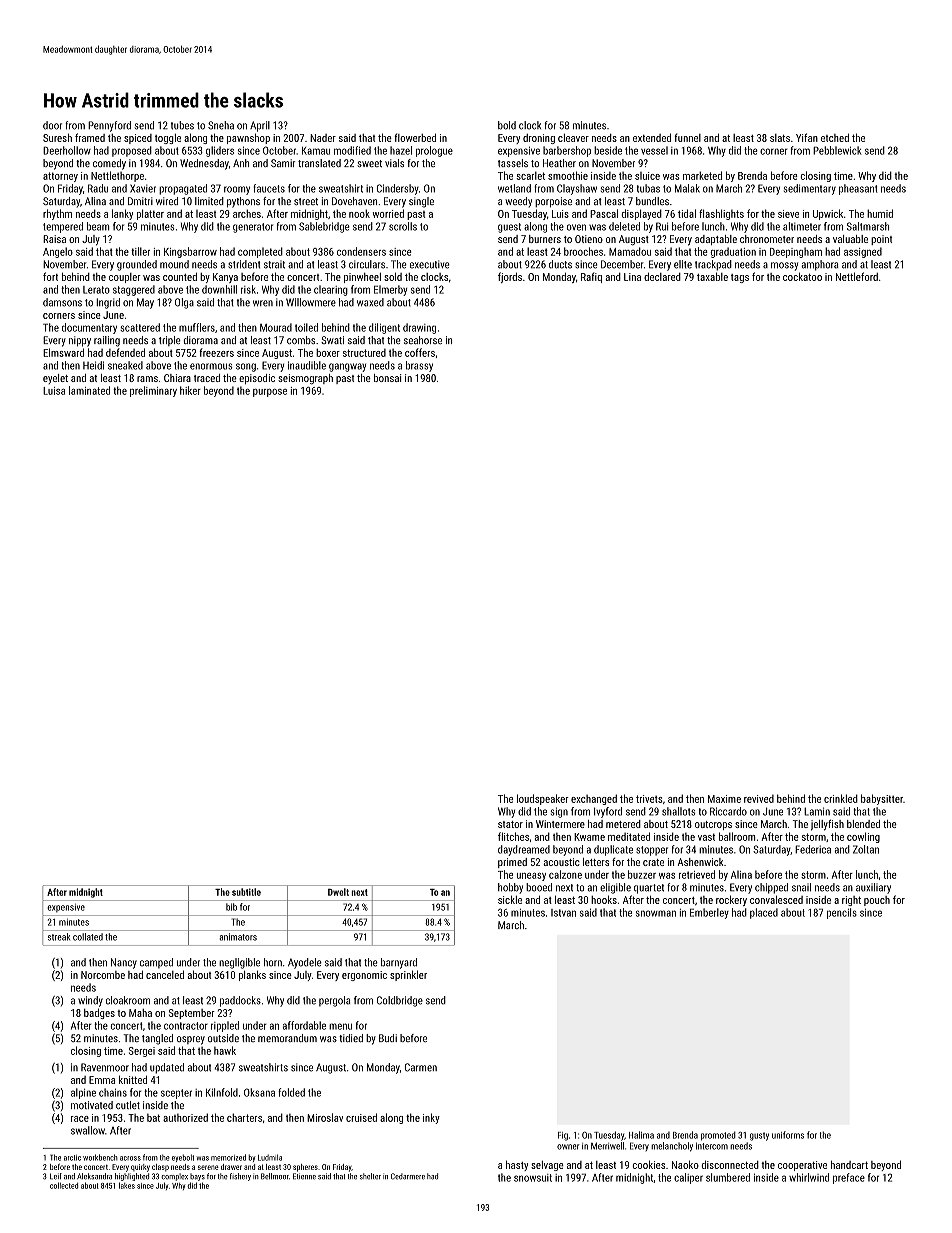 The image size is (952, 1233). What do you see at coordinates (221, 125) in the screenshot?
I see `Sneha` at bounding box center [221, 125].
